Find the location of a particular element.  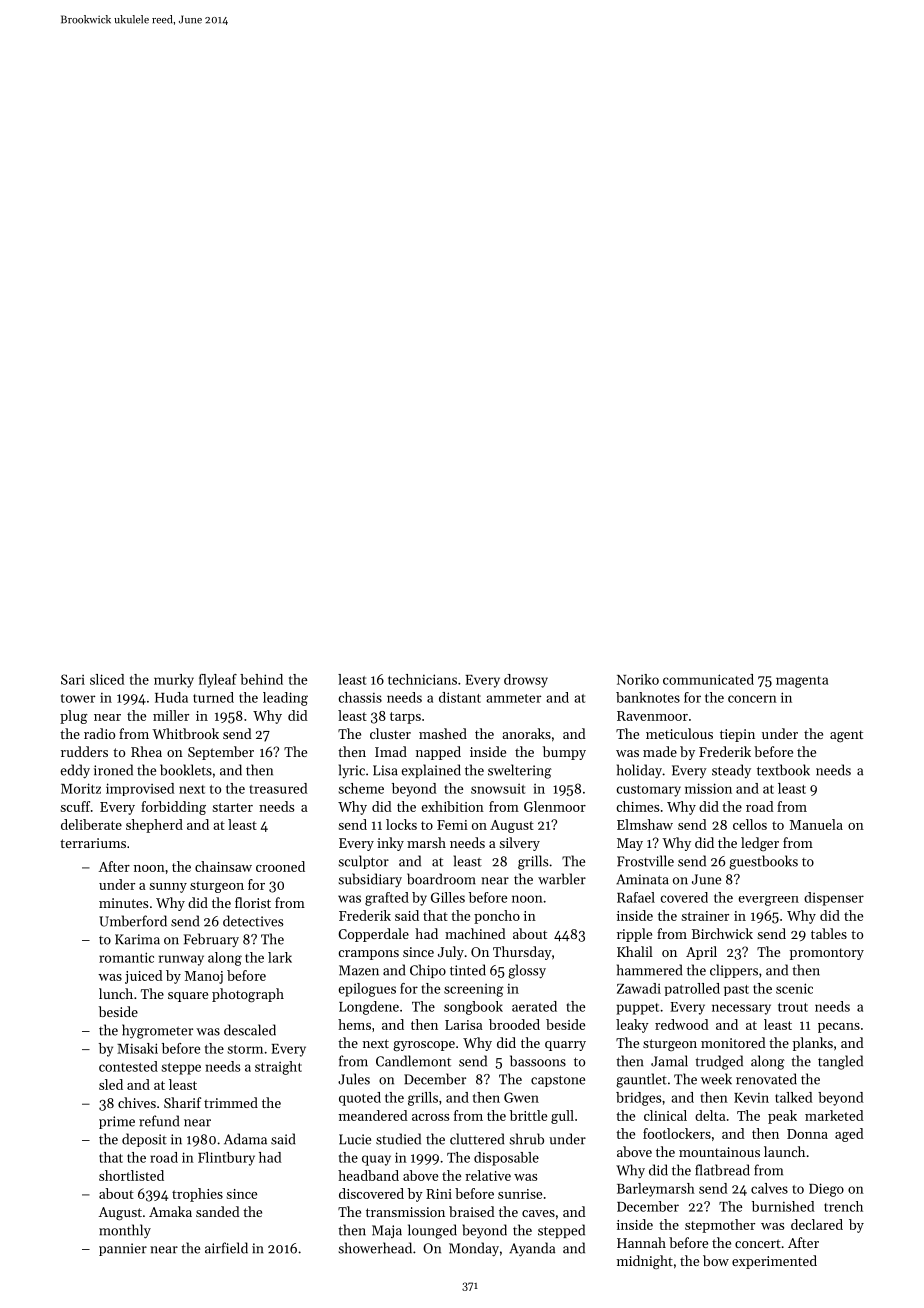

hygrometer is located at coordinates (157, 1031).
